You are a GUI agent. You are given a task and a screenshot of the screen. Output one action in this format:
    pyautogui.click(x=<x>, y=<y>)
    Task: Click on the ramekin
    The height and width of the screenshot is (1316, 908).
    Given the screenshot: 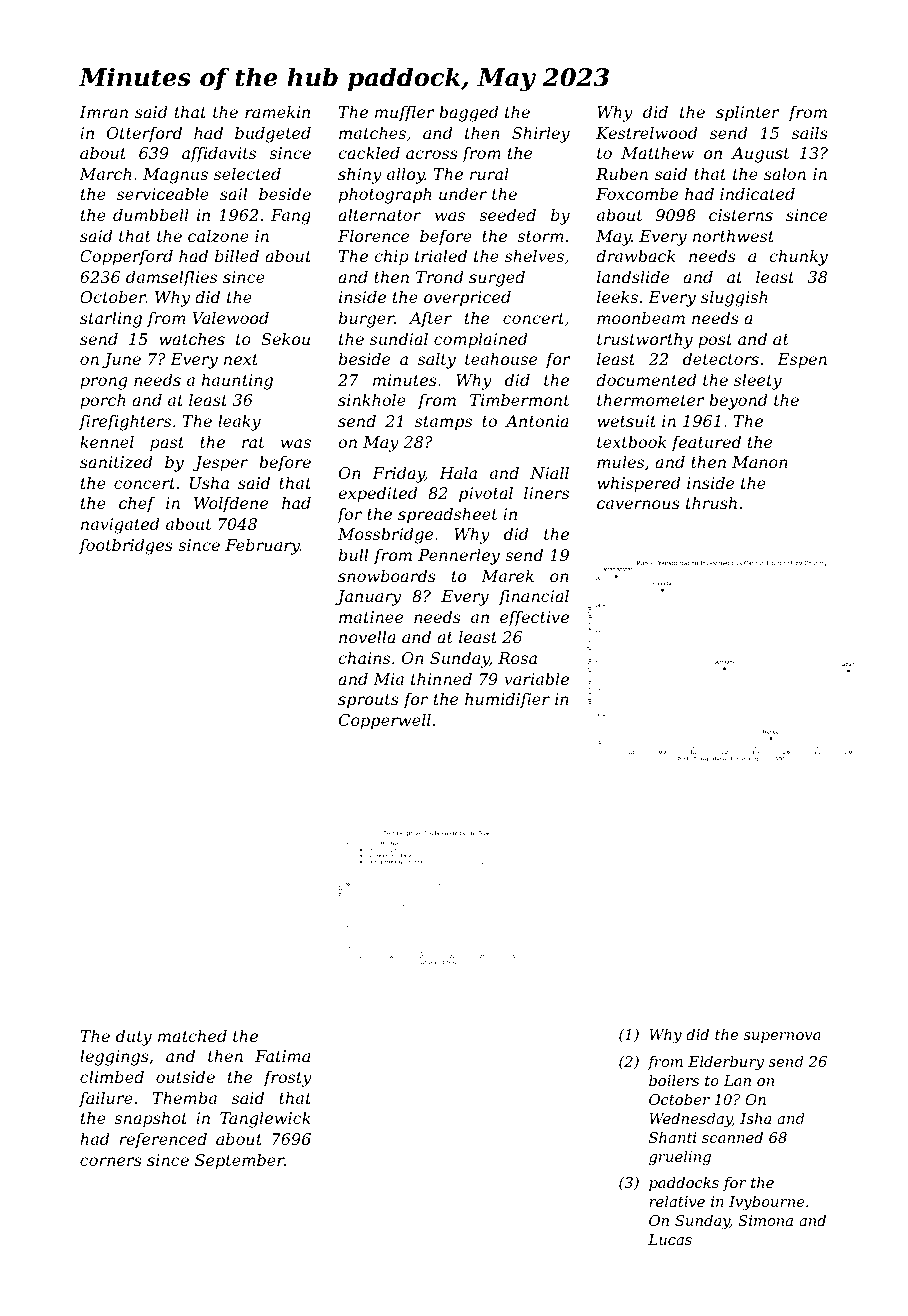 What is the action you would take?
    pyautogui.click(x=277, y=112)
